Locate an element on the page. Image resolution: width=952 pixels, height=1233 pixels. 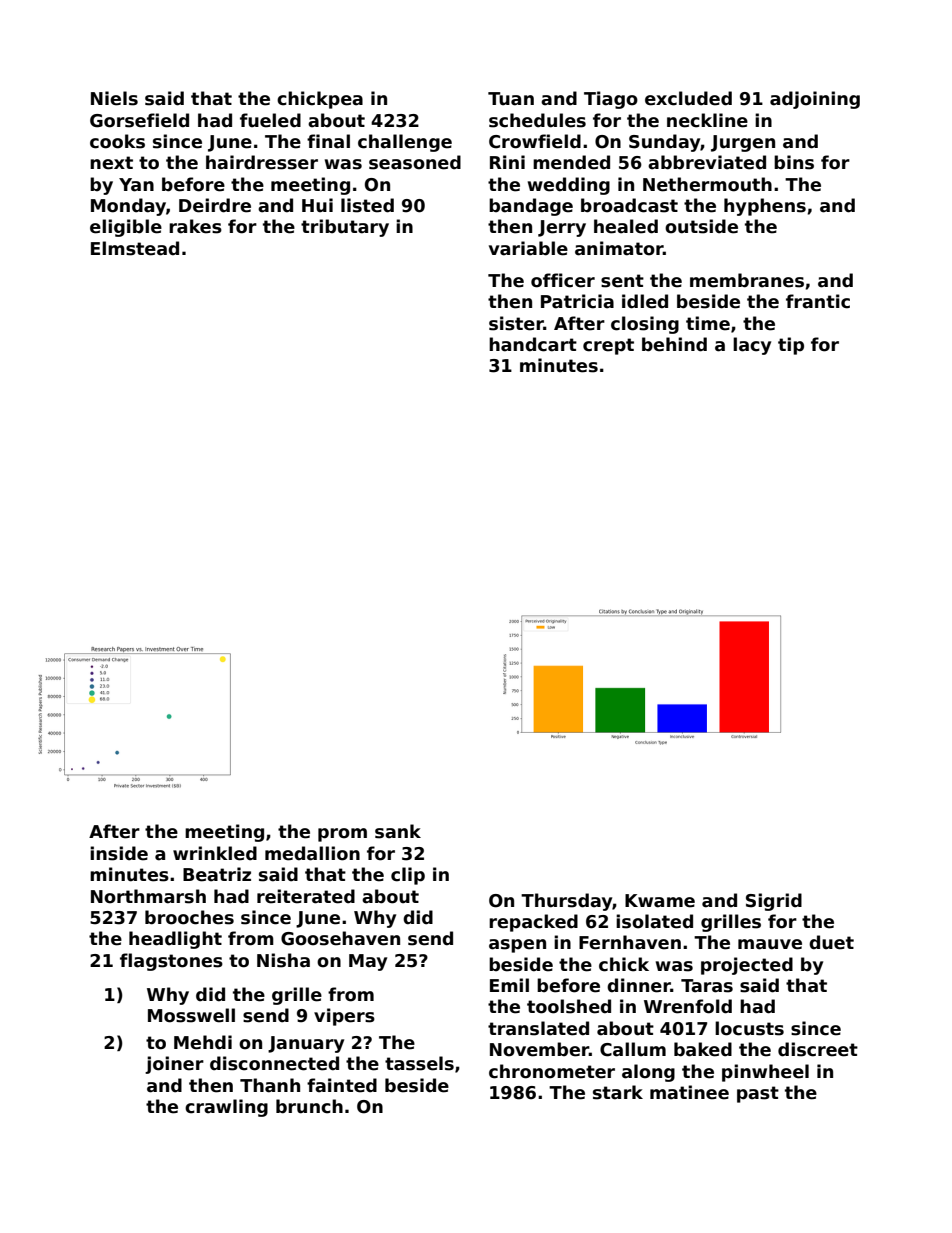
fueled is located at coordinates (270, 120).
